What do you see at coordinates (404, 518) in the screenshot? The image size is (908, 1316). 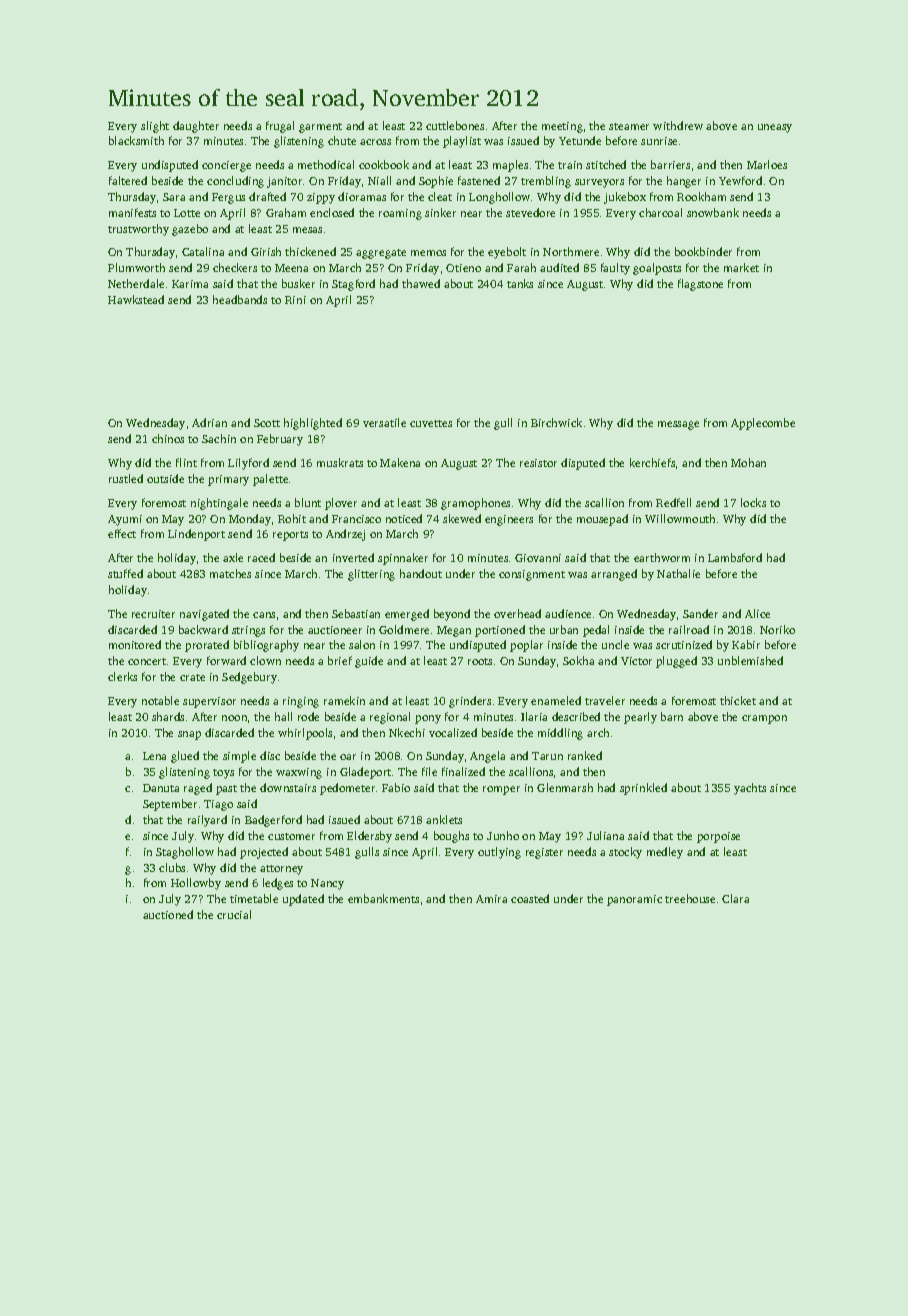 I see `noticed` at bounding box center [404, 518].
